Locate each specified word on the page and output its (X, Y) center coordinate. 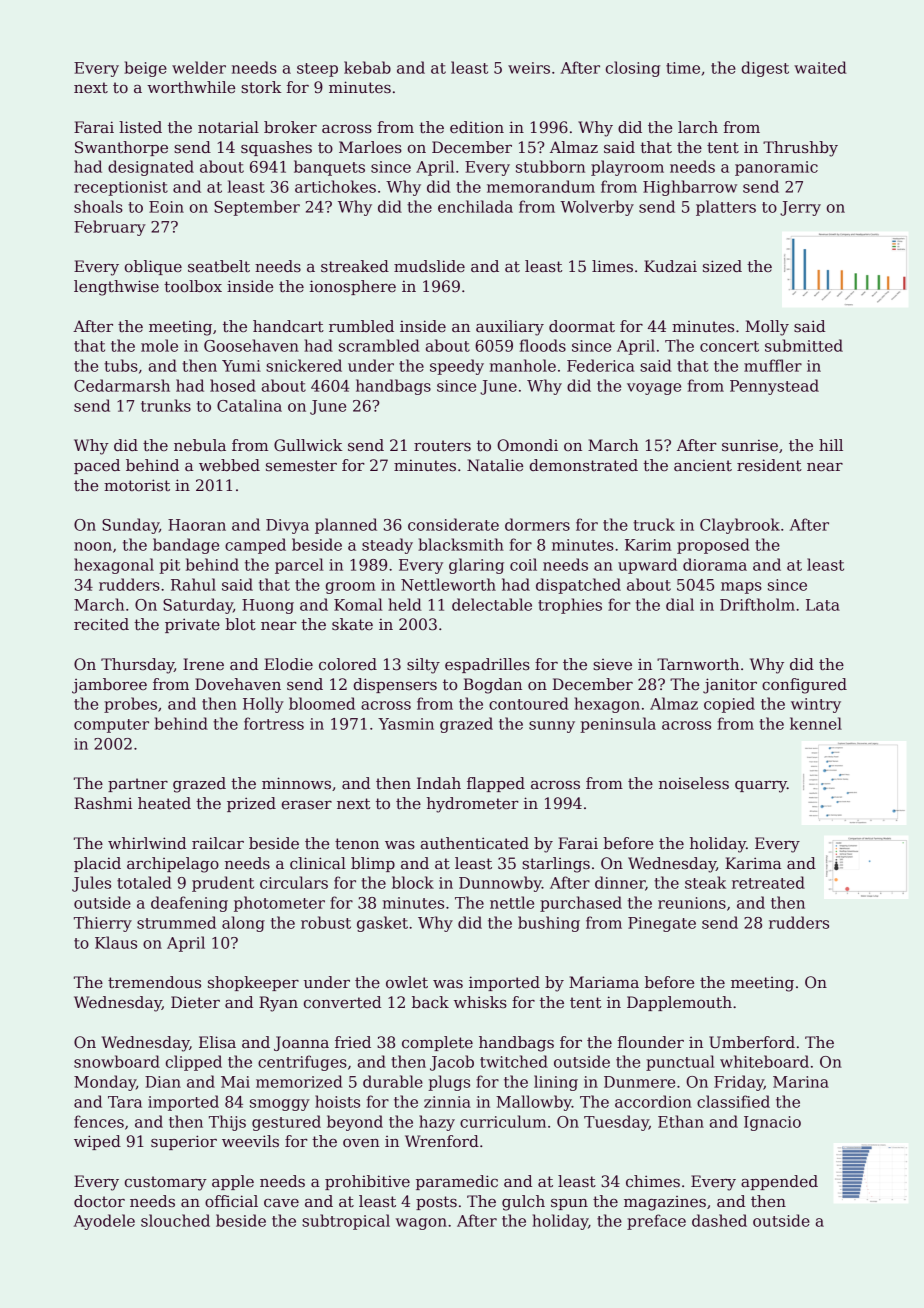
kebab (367, 67)
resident (769, 465)
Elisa (217, 1042)
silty (423, 666)
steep (317, 70)
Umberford (752, 1042)
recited (101, 624)
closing (633, 69)
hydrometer (473, 805)
